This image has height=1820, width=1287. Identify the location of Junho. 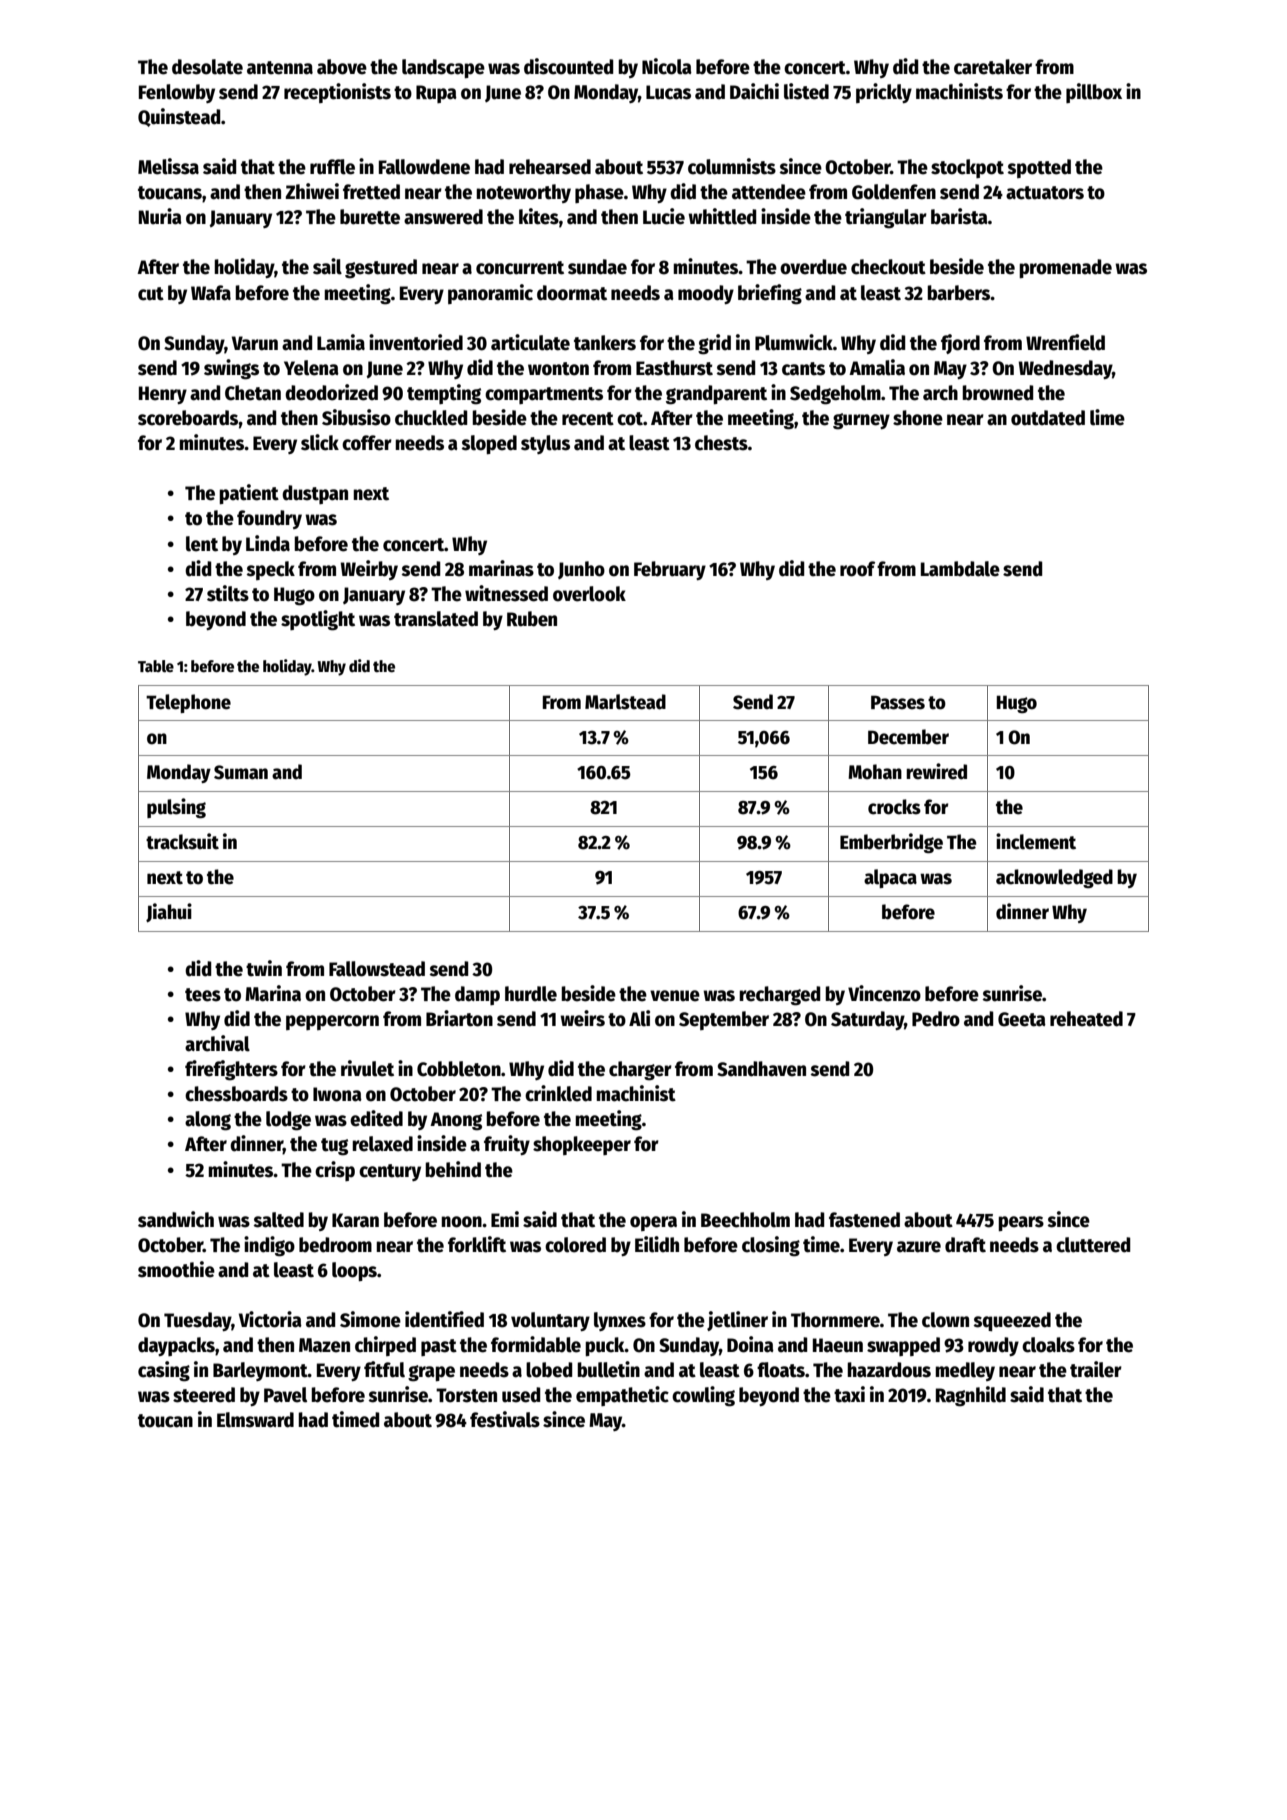
(581, 570).
